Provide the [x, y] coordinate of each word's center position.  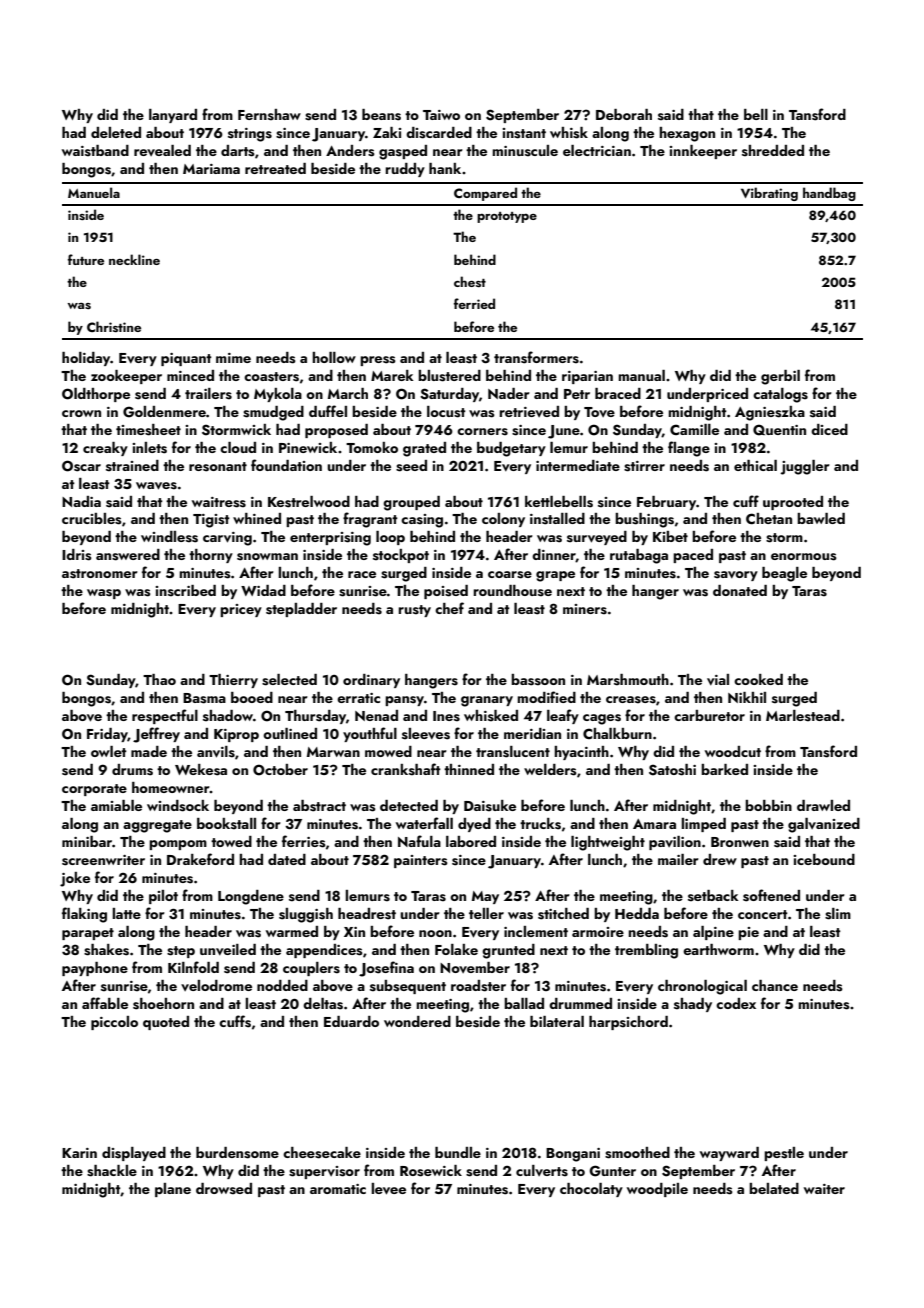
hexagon [687, 134]
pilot [163, 897]
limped [703, 825]
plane [173, 1190]
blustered [449, 376]
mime [233, 358]
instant [524, 133]
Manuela [94, 192]
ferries [304, 841]
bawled [821, 518]
